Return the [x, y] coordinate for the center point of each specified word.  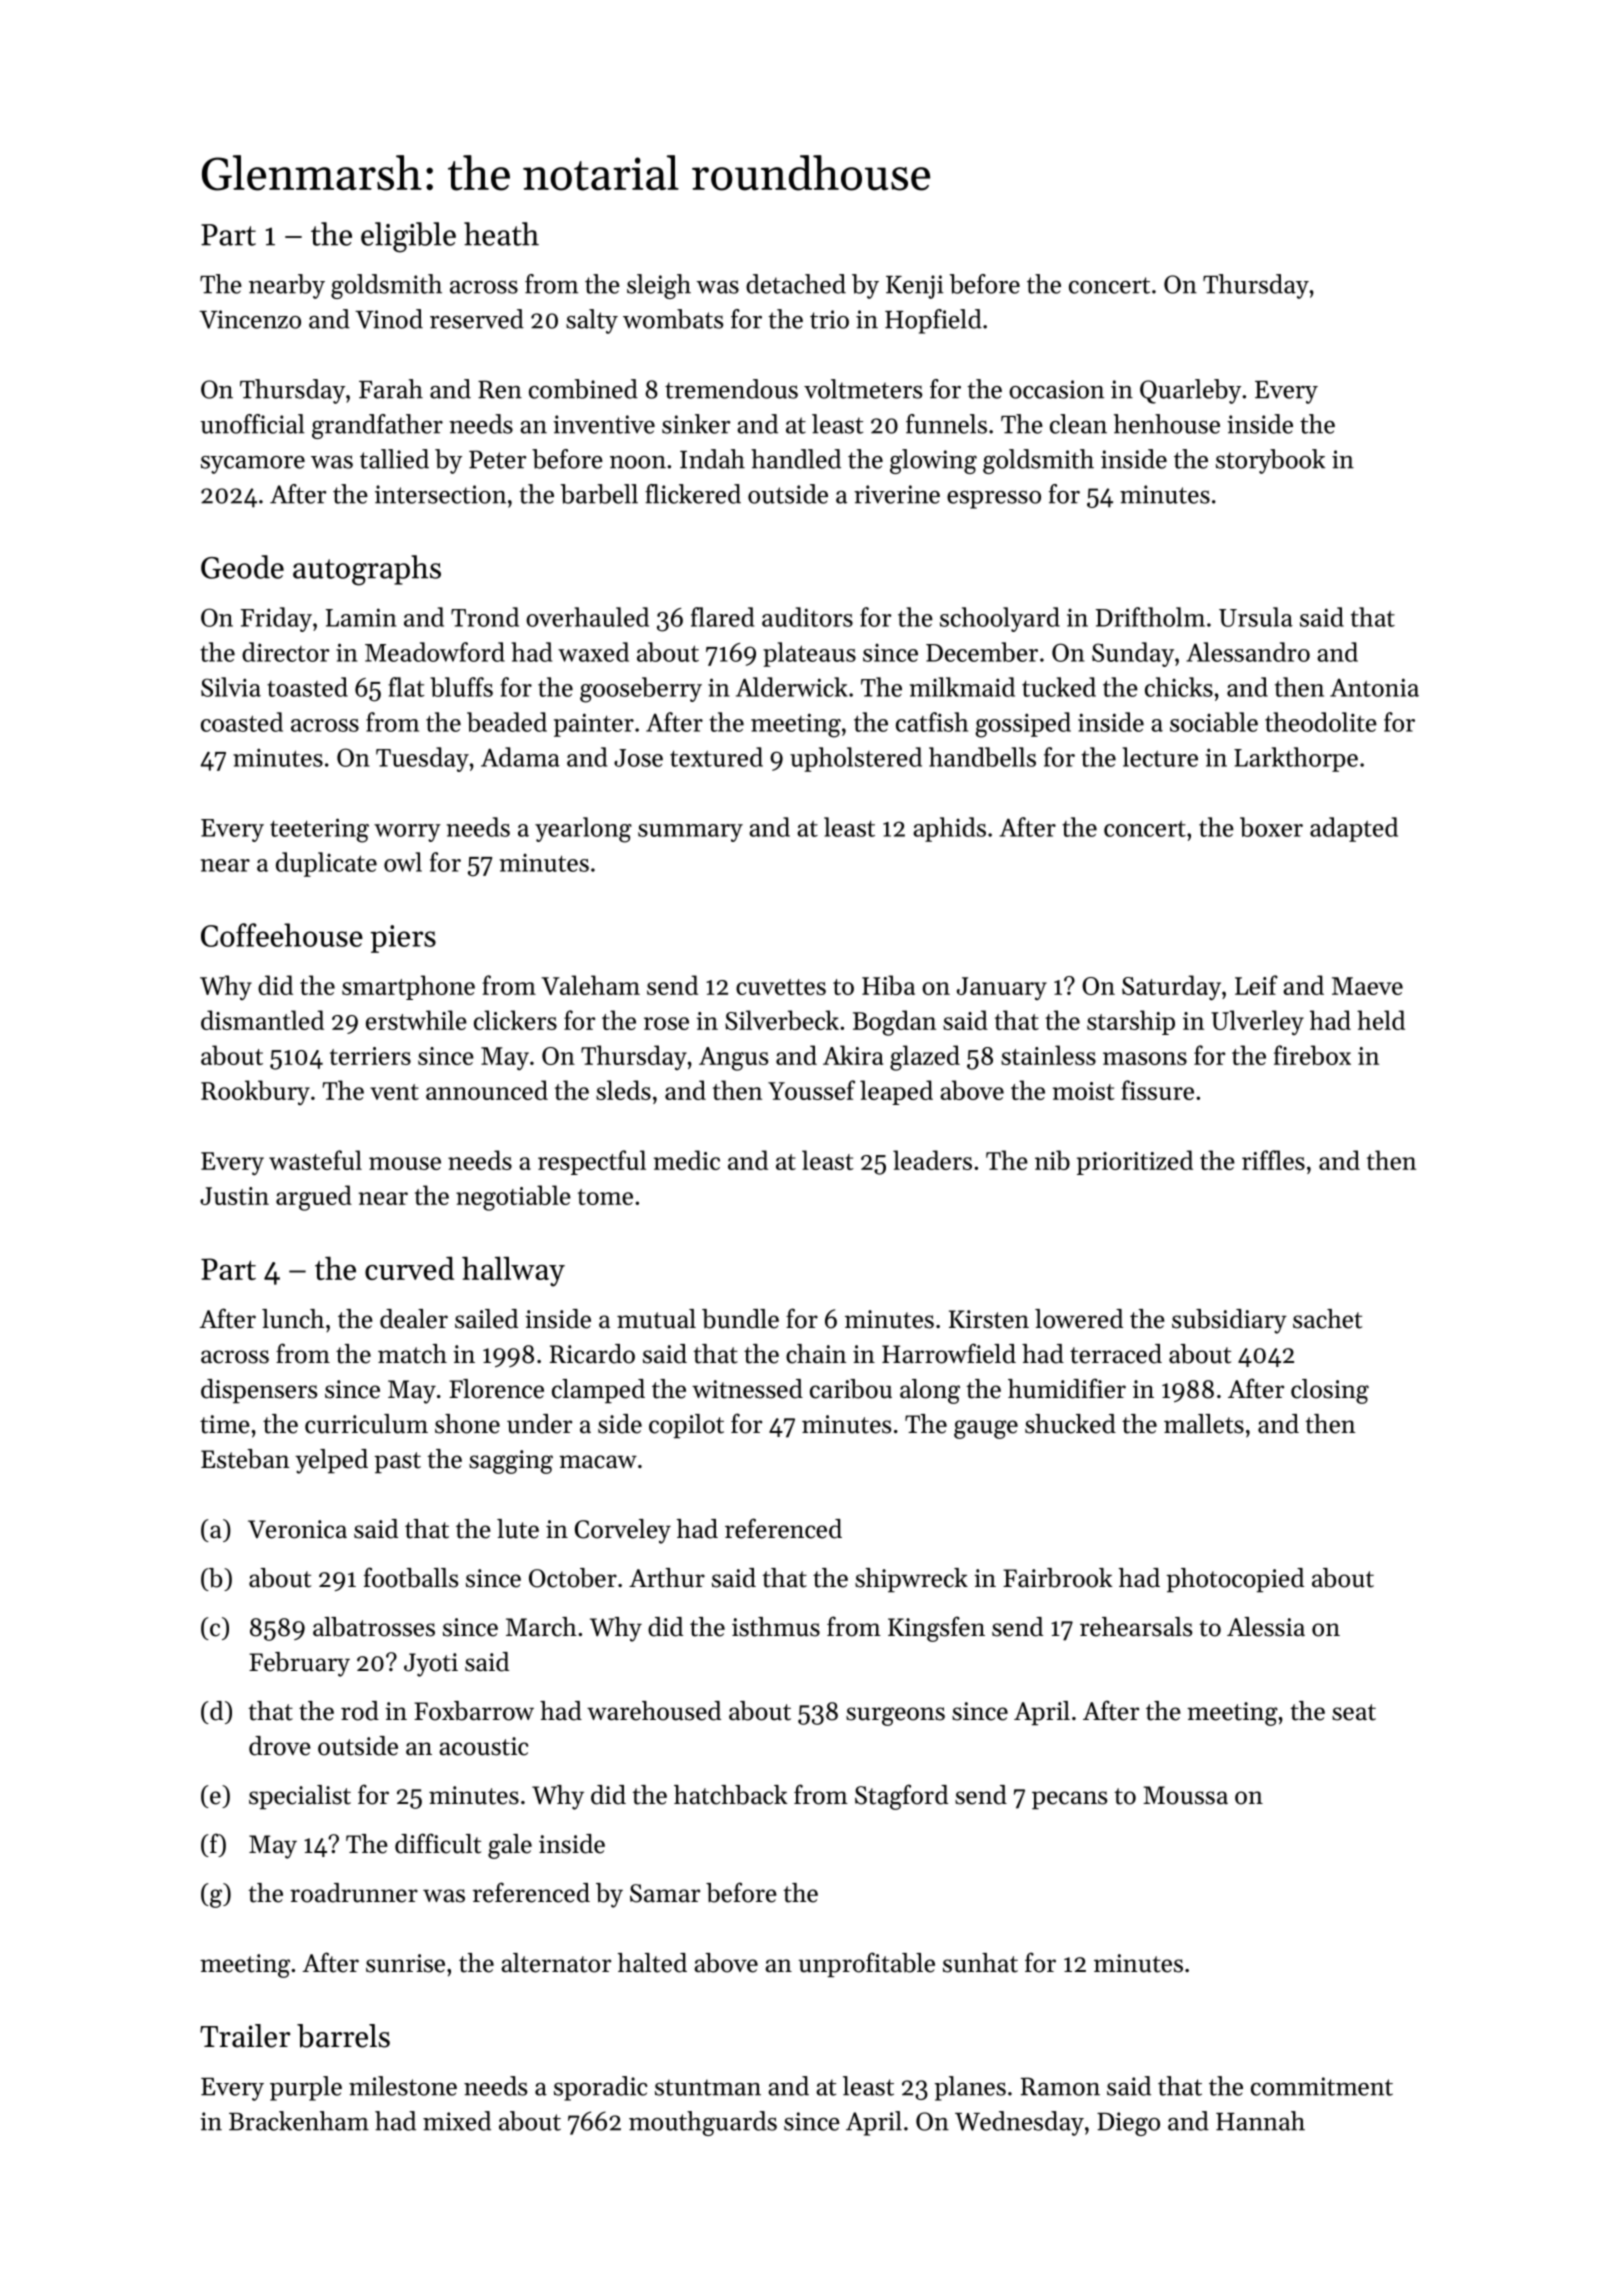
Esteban [245, 1459]
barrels [343, 2036]
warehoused [654, 1711]
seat [1354, 1712]
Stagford [901, 1797]
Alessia [1266, 1627]
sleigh [659, 286]
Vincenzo [250, 319]
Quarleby [1190, 391]
